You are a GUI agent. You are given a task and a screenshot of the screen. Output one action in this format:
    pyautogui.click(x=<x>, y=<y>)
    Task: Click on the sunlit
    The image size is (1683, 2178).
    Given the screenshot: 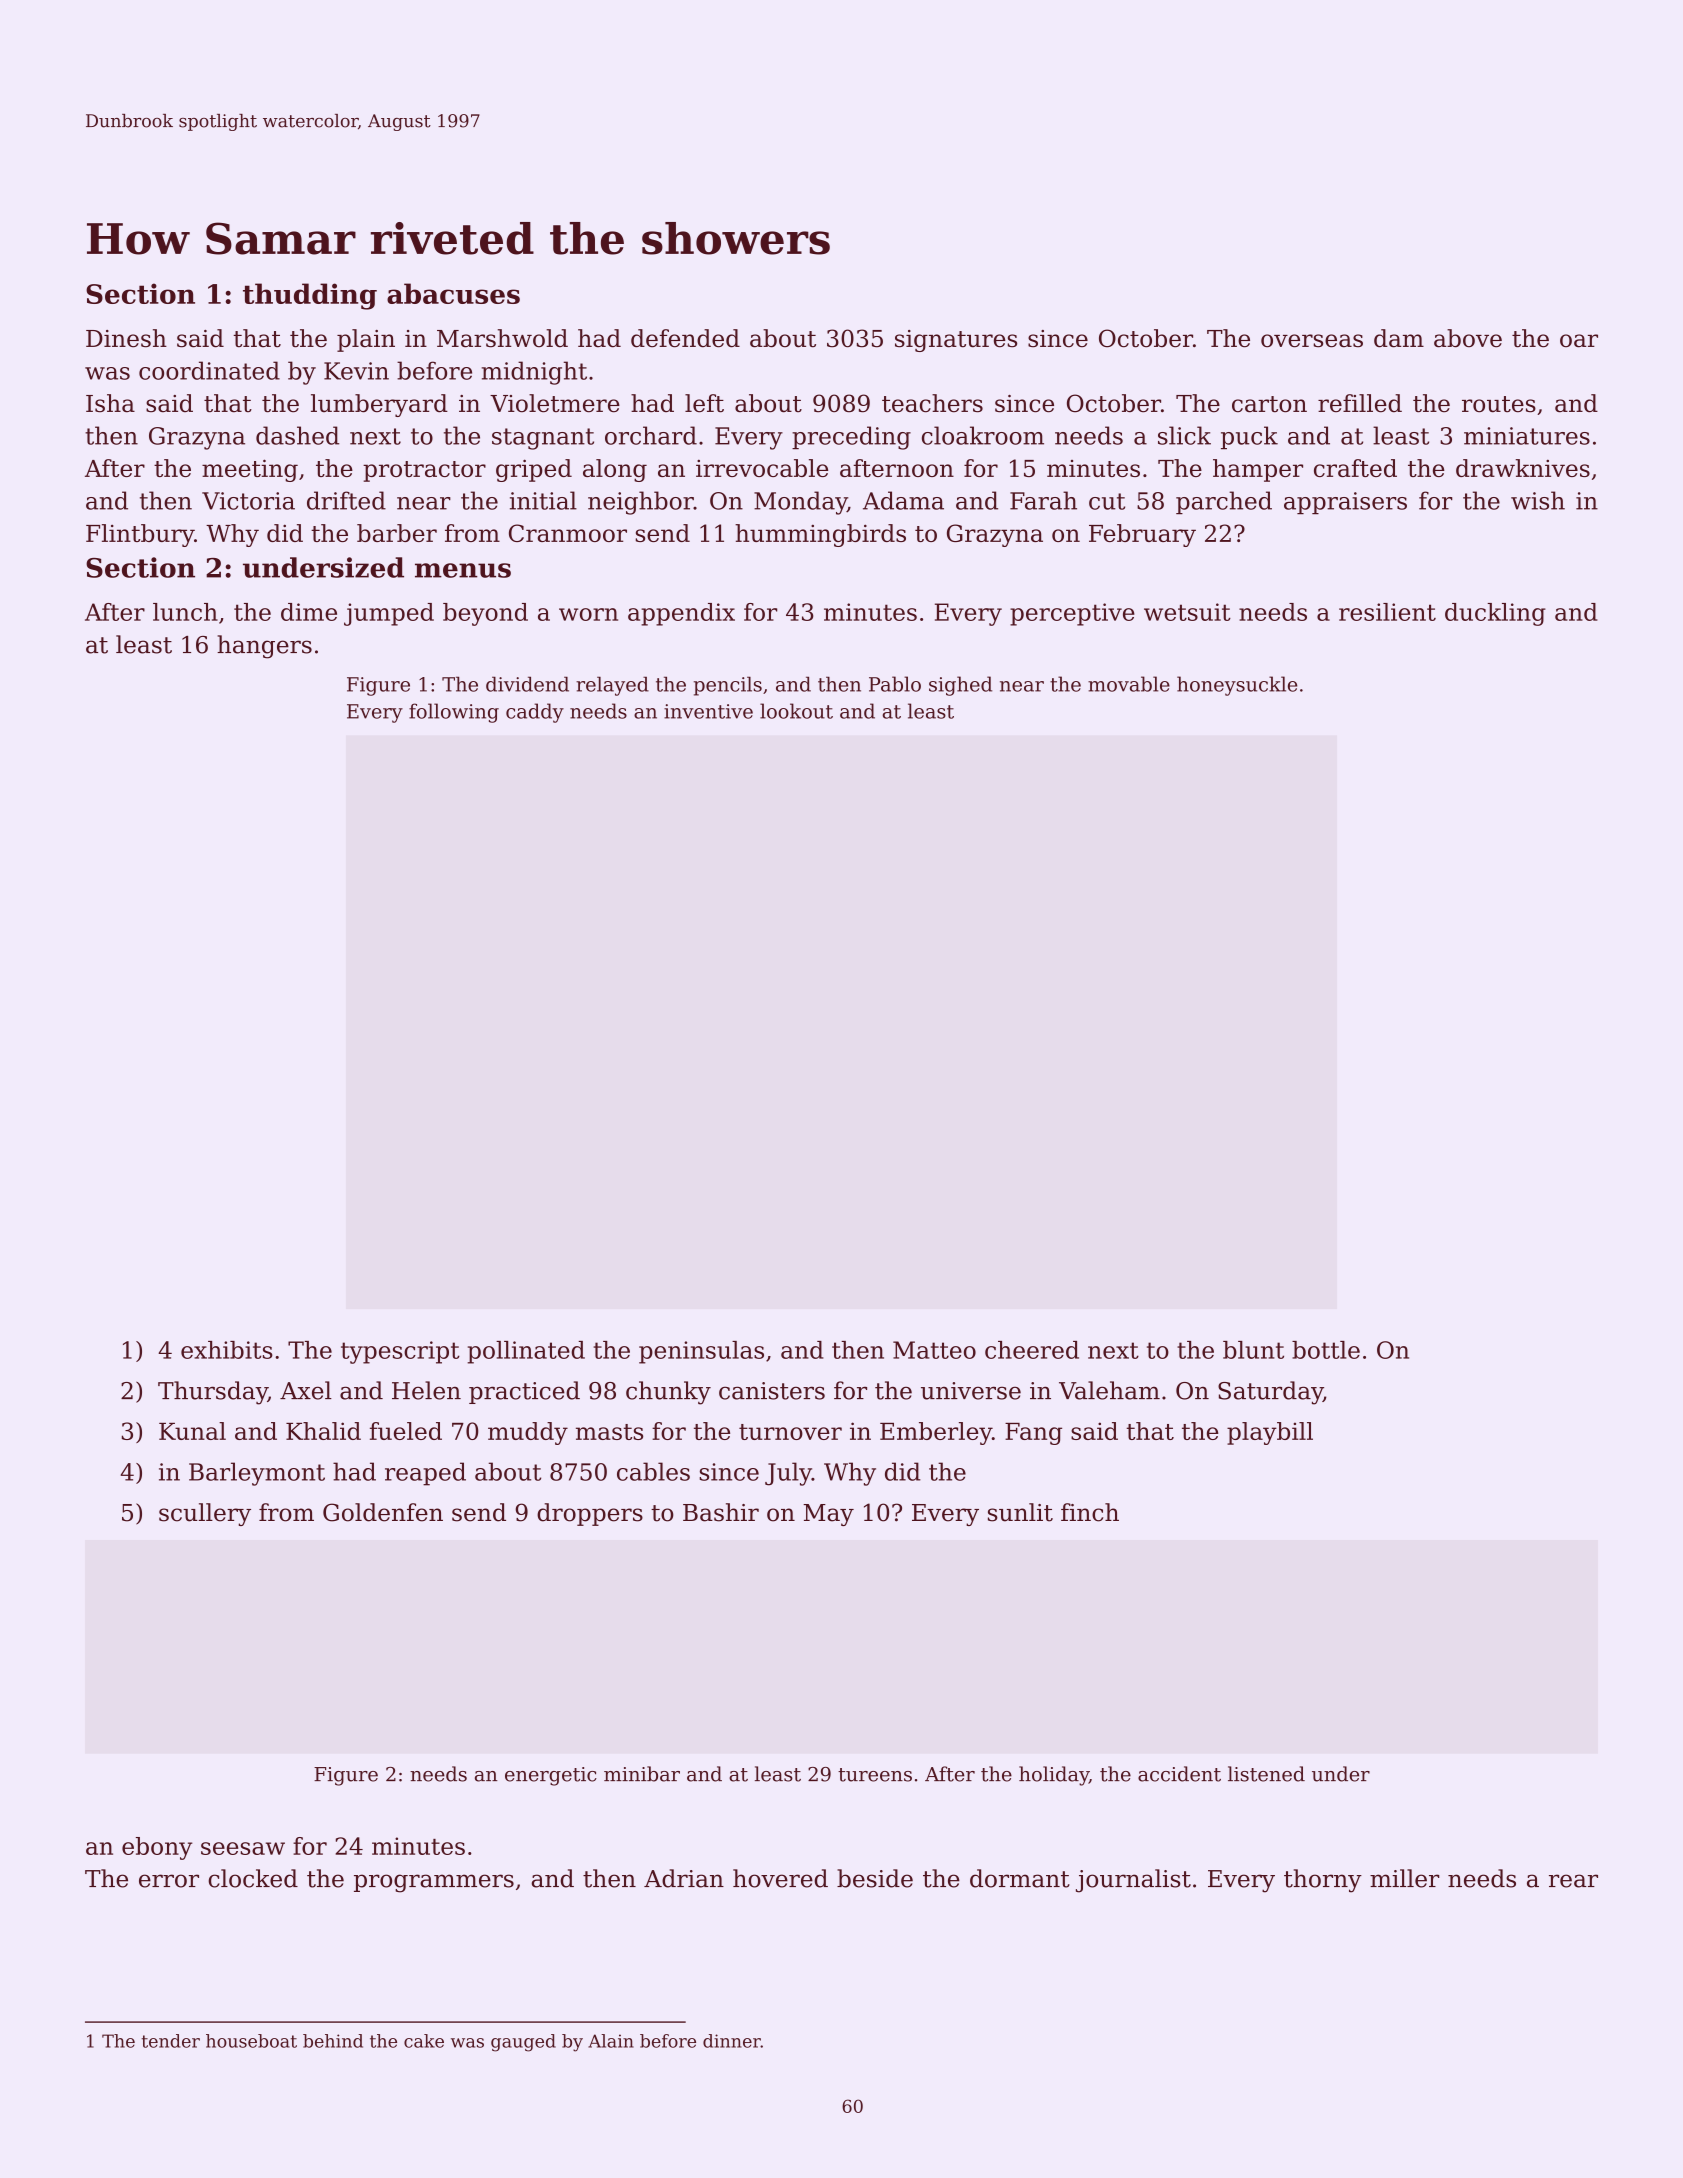 What is the action you would take?
    pyautogui.click(x=1020, y=1512)
